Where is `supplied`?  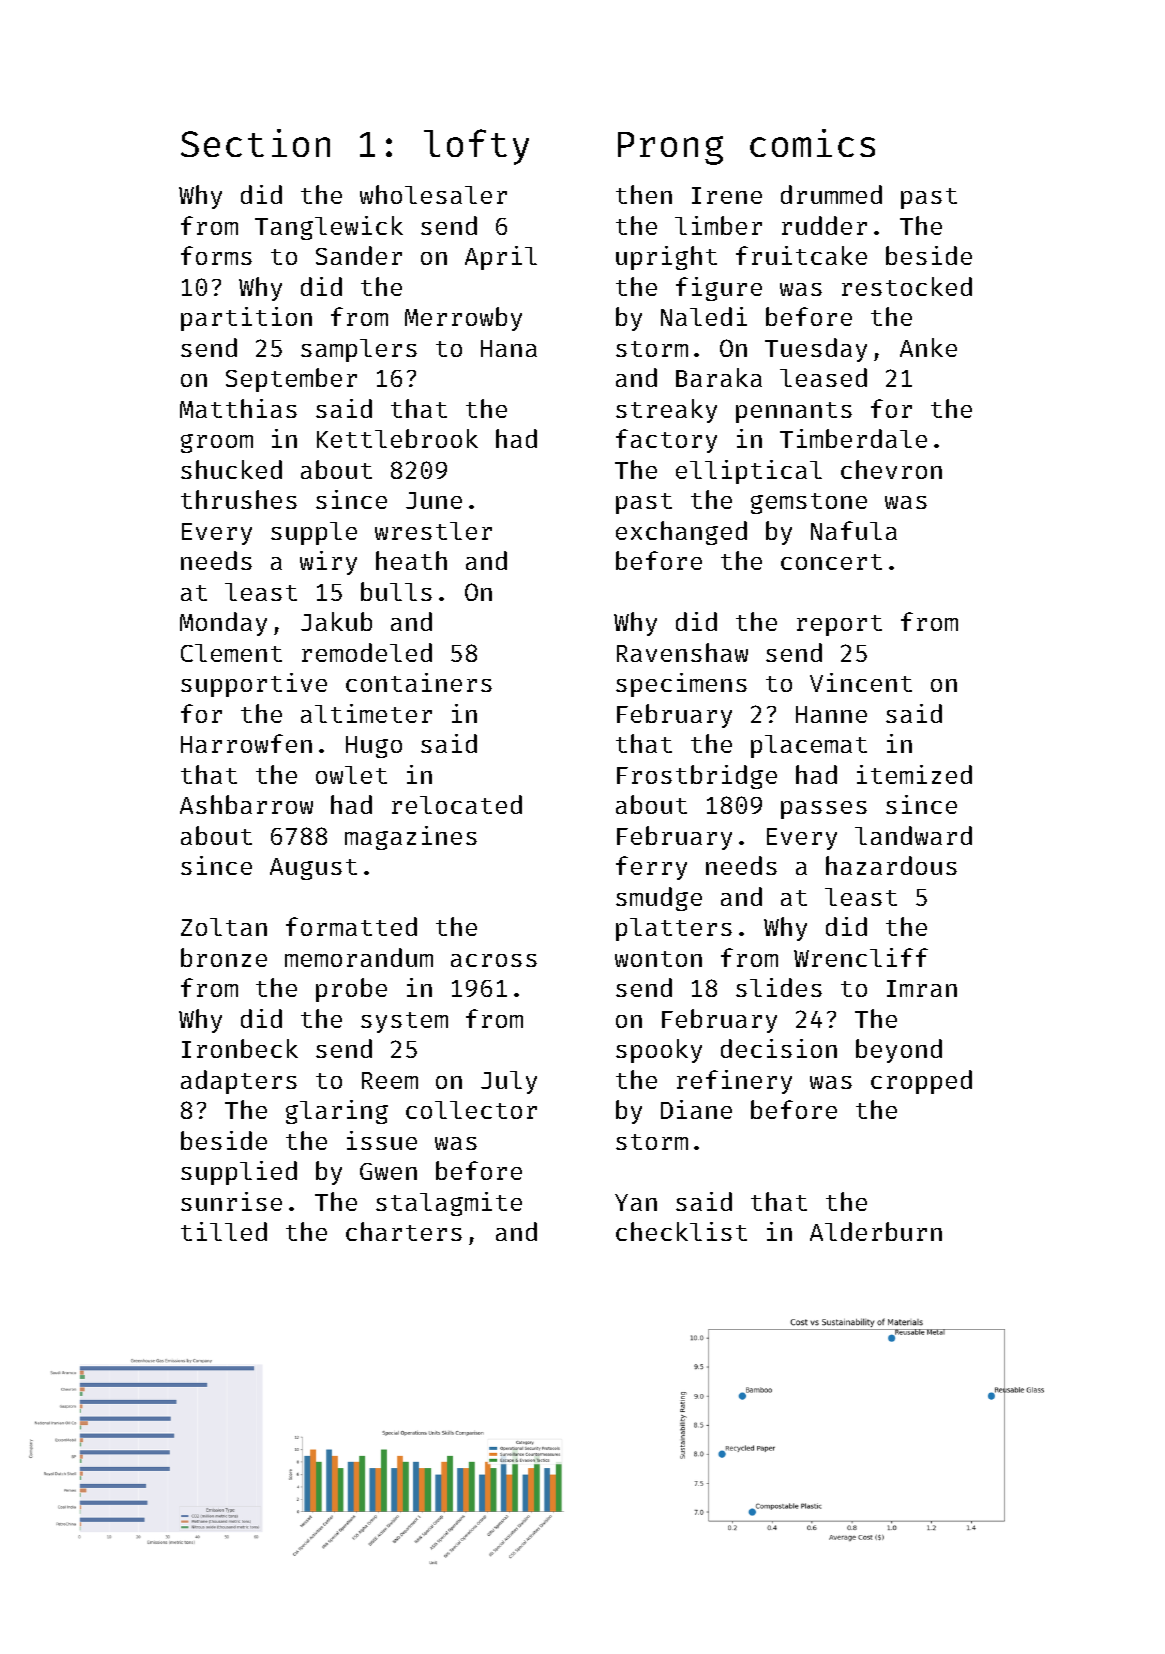 supplied is located at coordinates (239, 1173).
